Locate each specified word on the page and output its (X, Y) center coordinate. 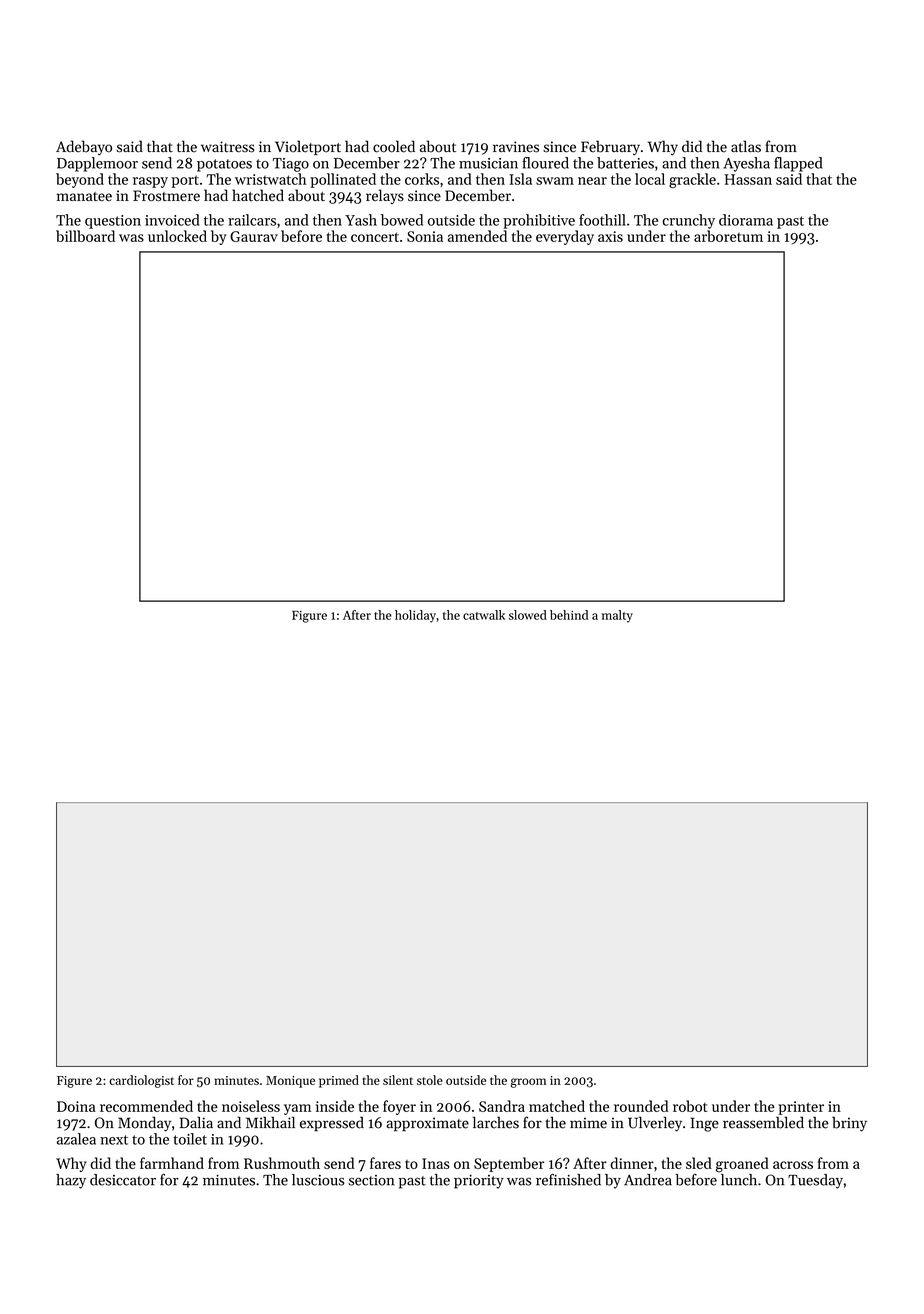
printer (801, 1108)
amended (477, 236)
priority (479, 1182)
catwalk (484, 615)
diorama (746, 220)
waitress (227, 147)
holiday (415, 616)
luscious (318, 1180)
